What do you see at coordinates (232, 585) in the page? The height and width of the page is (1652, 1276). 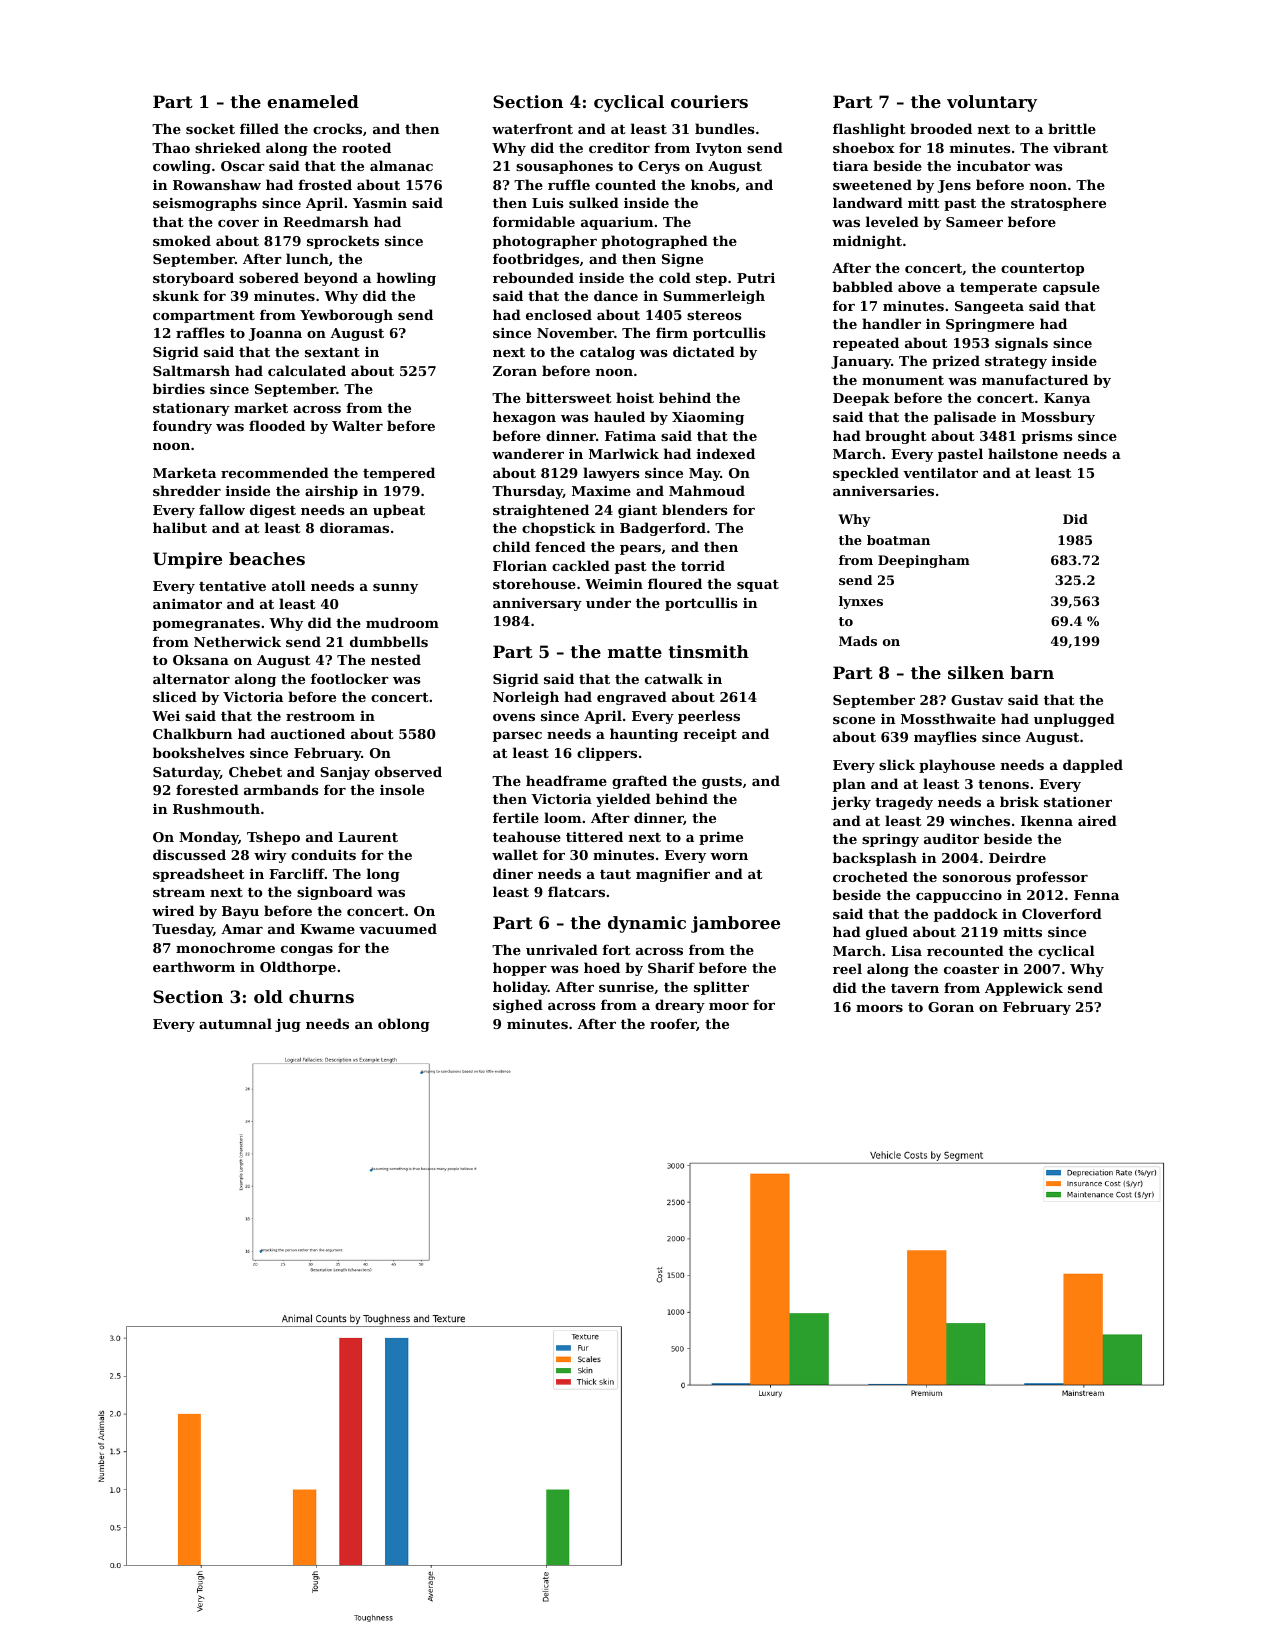 I see `tentative` at bounding box center [232, 585].
